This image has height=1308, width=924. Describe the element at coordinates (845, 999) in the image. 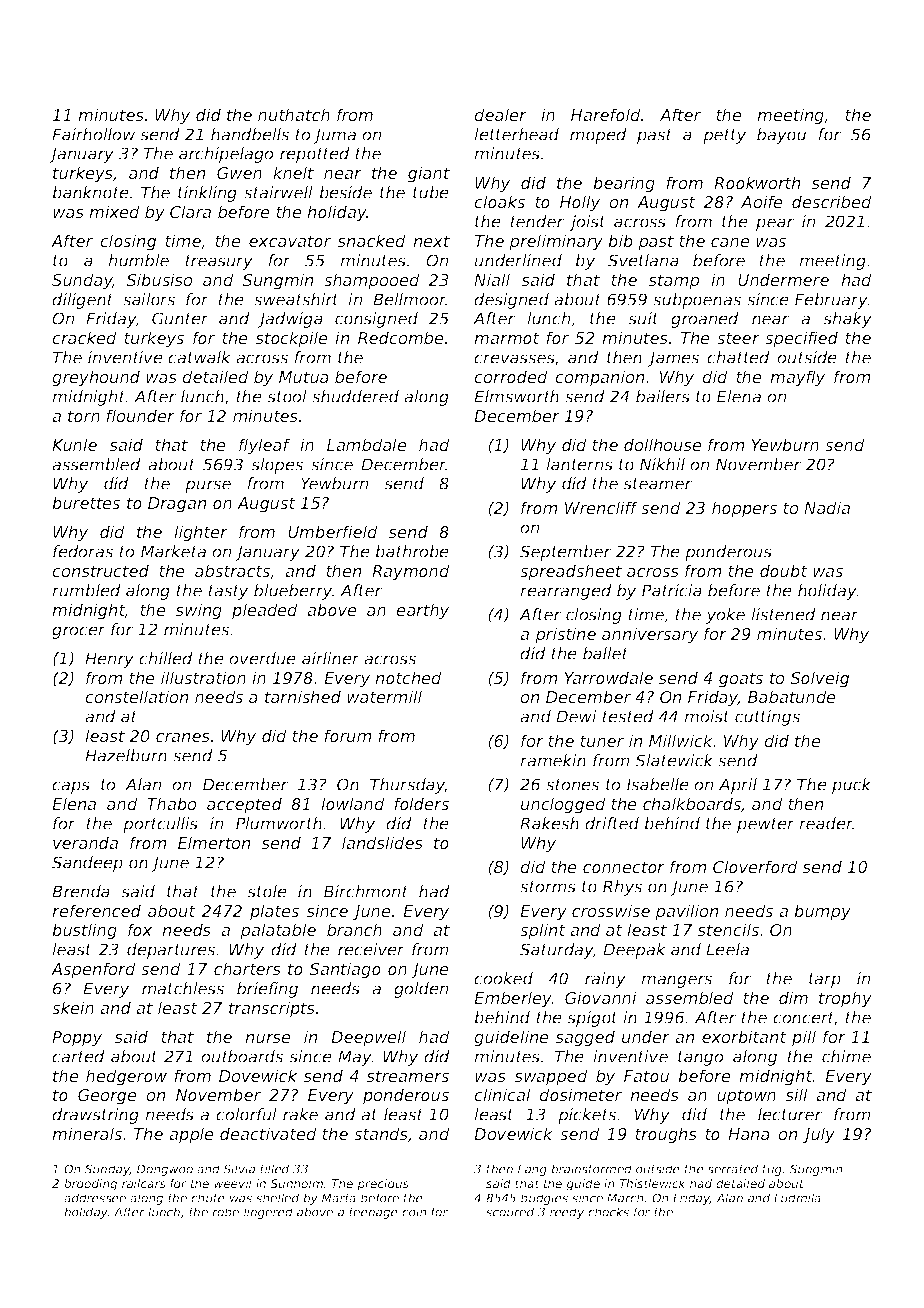

I see `trophy` at that location.
